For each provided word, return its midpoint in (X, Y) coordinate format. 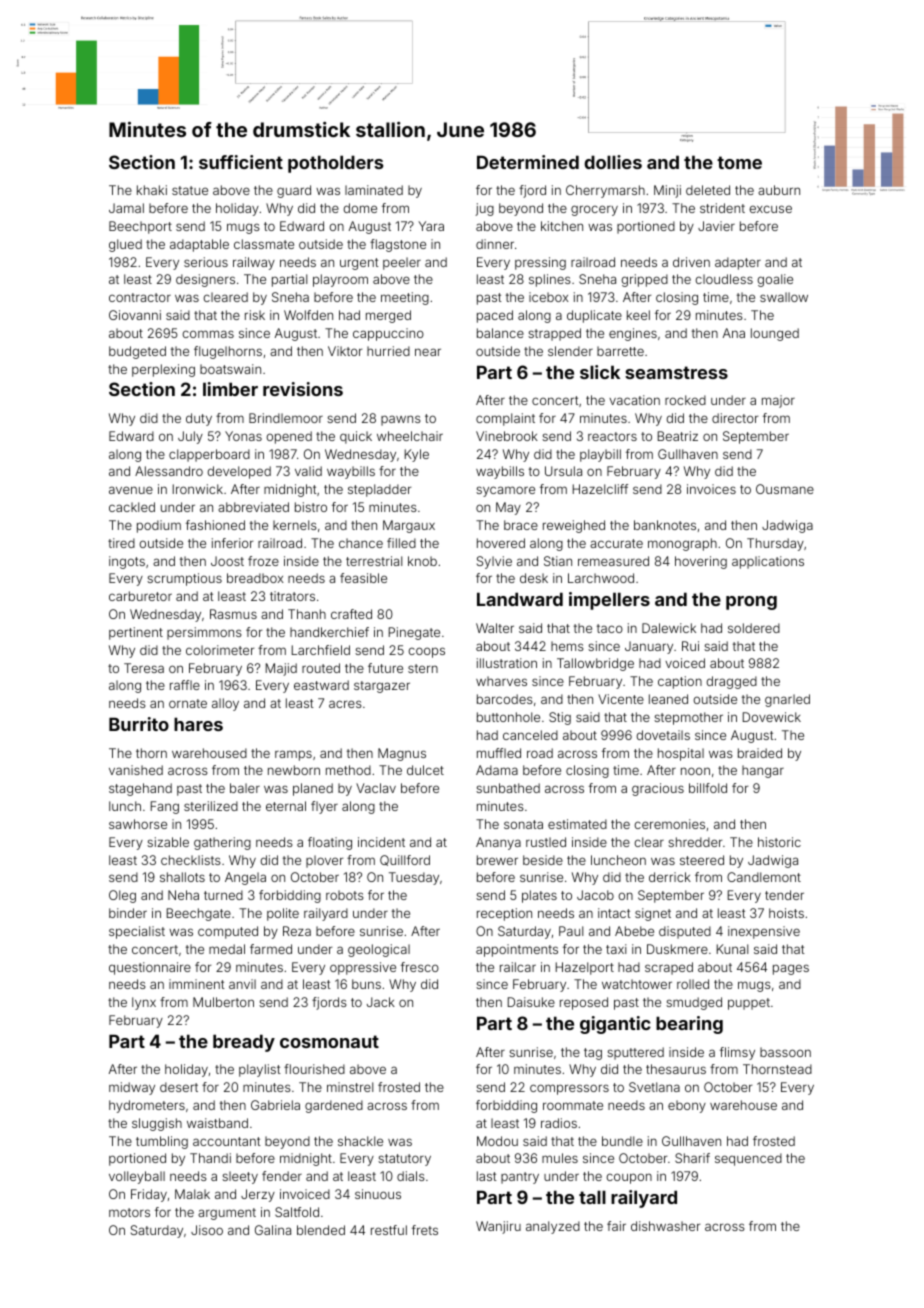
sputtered (635, 1053)
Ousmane (785, 489)
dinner (495, 244)
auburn (779, 190)
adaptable (199, 245)
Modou (497, 1141)
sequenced (748, 1159)
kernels (295, 525)
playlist (260, 1070)
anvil (242, 984)
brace (521, 525)
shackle (360, 1141)
